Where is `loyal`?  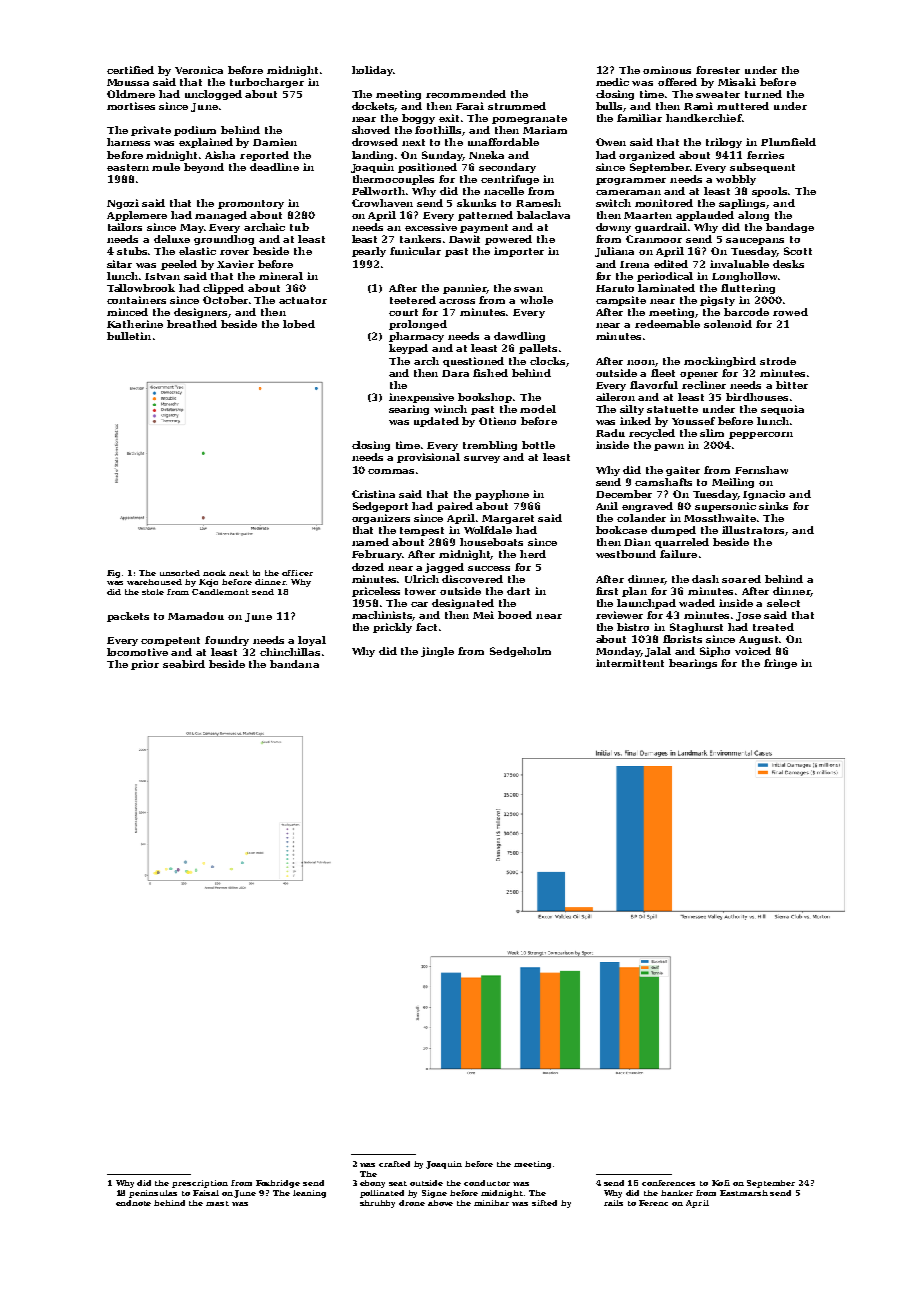
loyal is located at coordinates (312, 641).
